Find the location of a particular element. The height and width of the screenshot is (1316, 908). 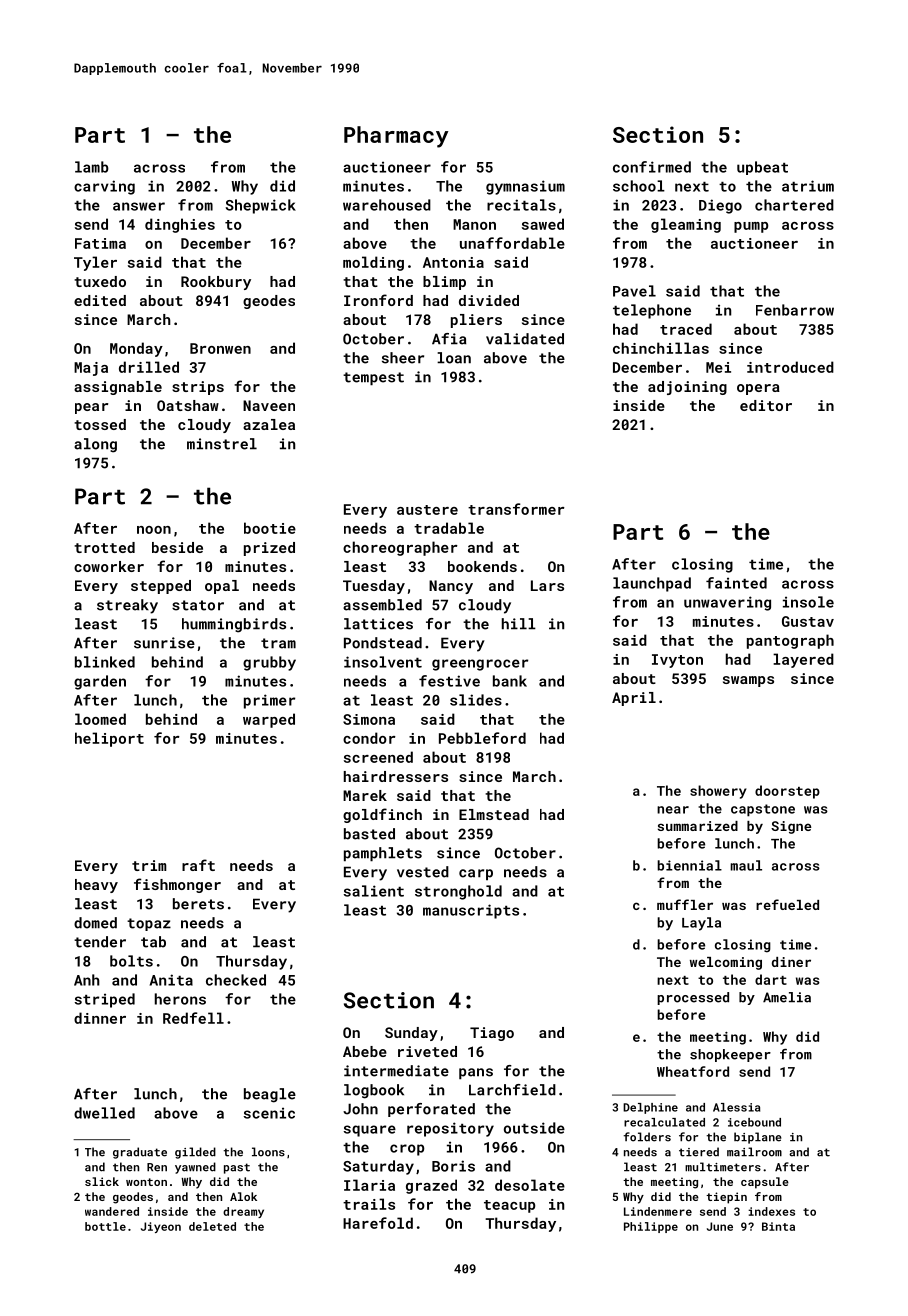

telephone is located at coordinates (652, 311).
